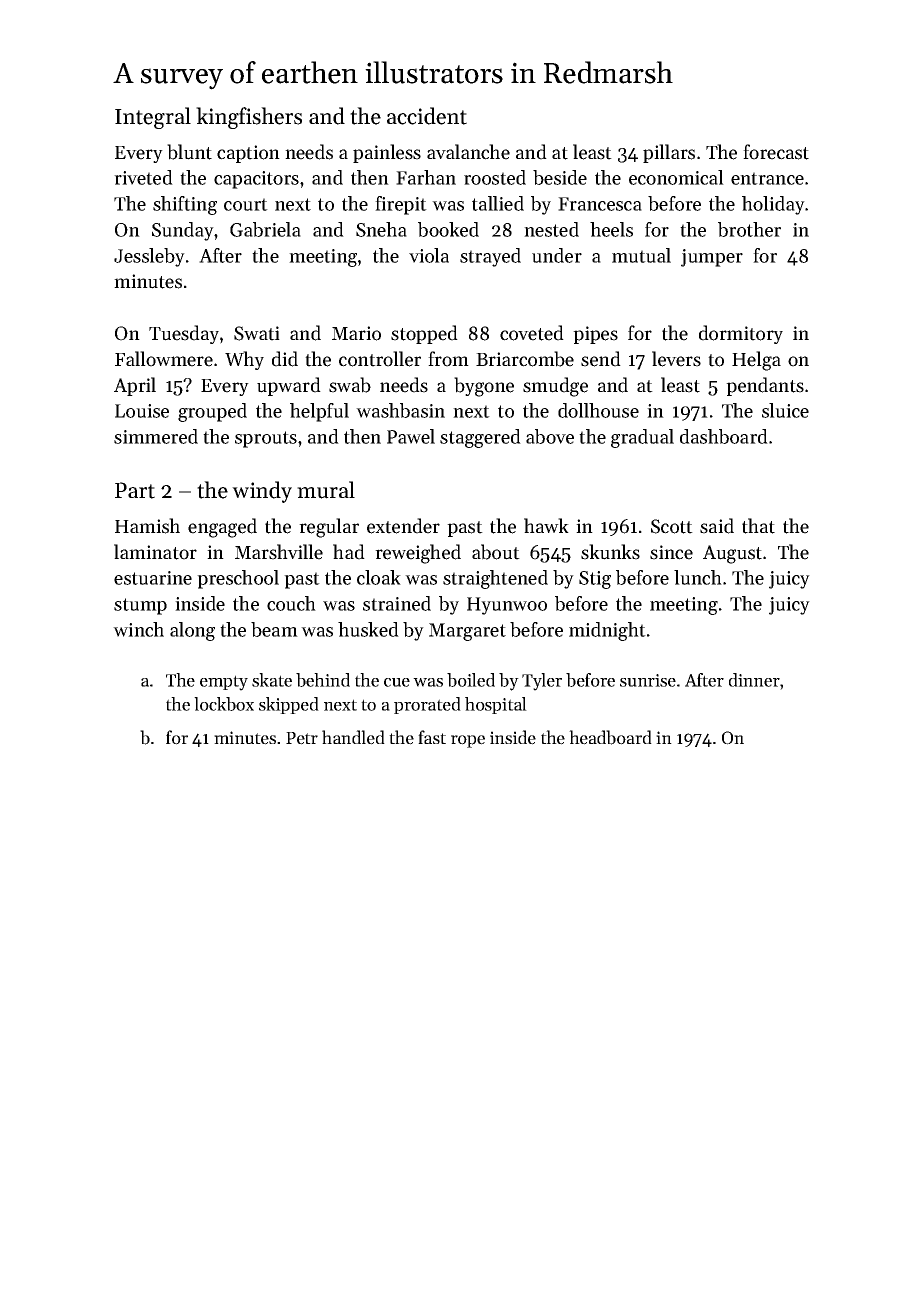 This screenshot has width=924, height=1308. I want to click on Jessleby, so click(149, 257).
